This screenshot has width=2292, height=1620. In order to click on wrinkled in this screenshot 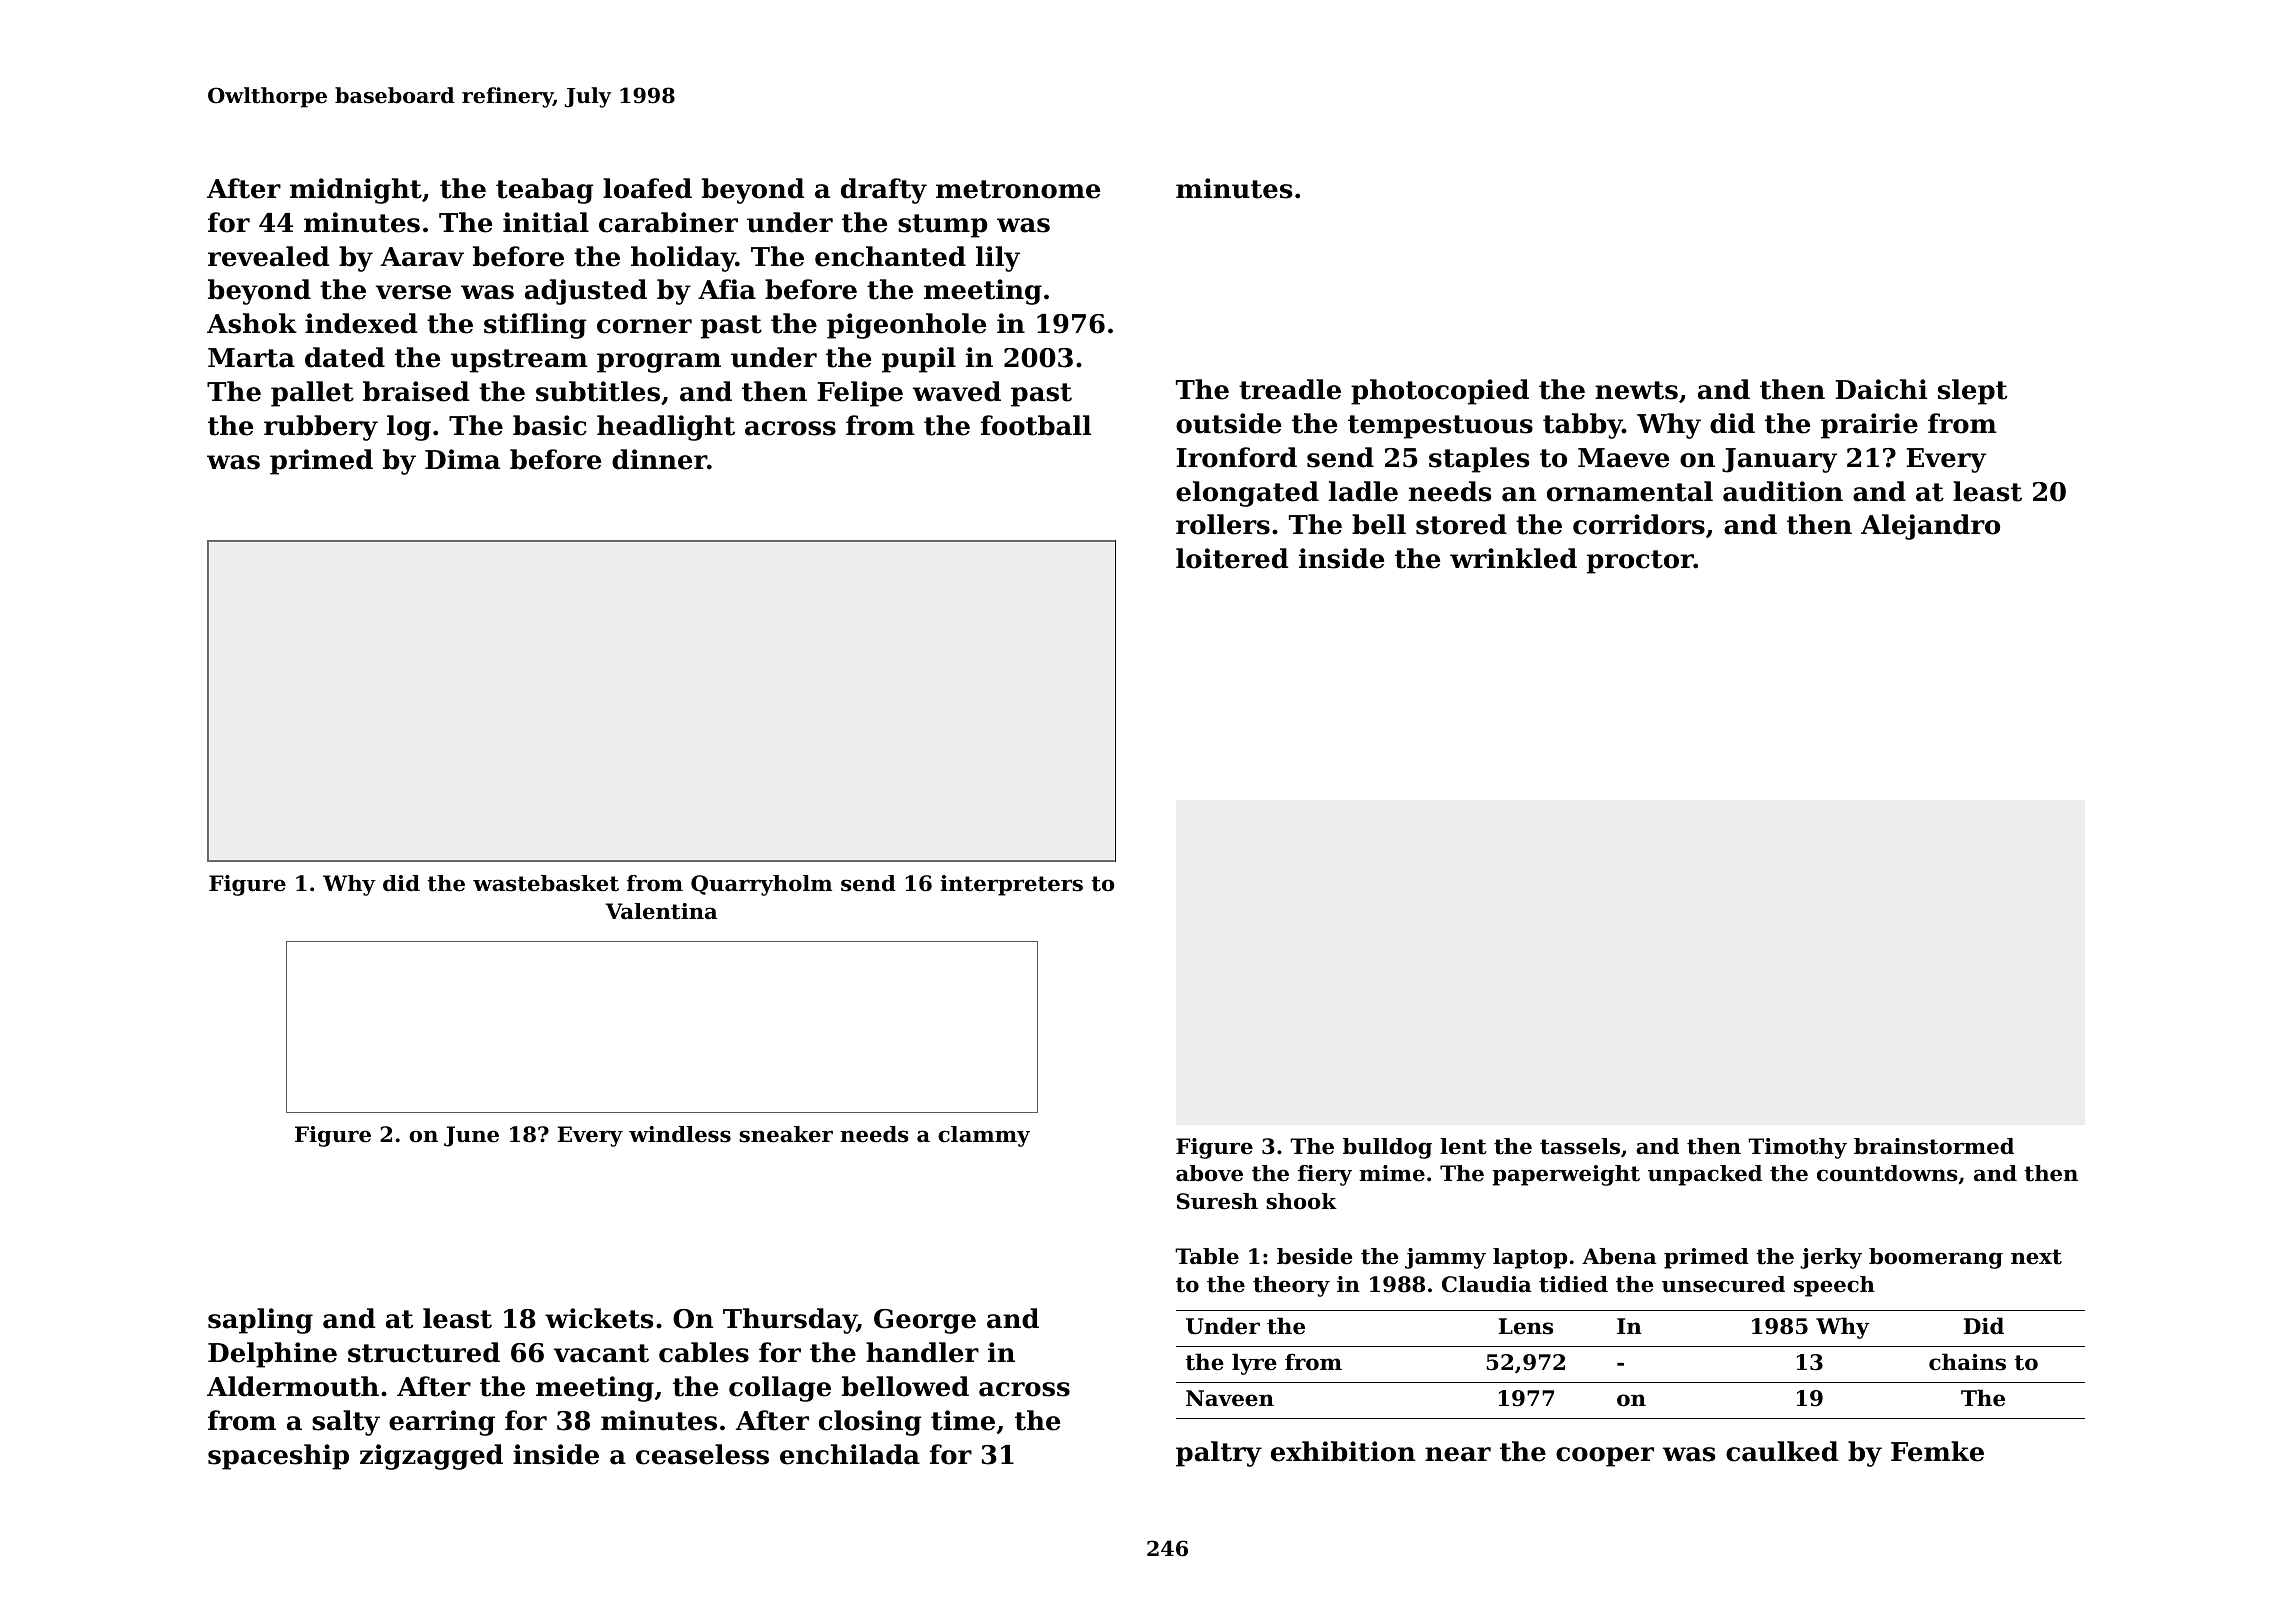, I will do `click(1513, 558)`.
